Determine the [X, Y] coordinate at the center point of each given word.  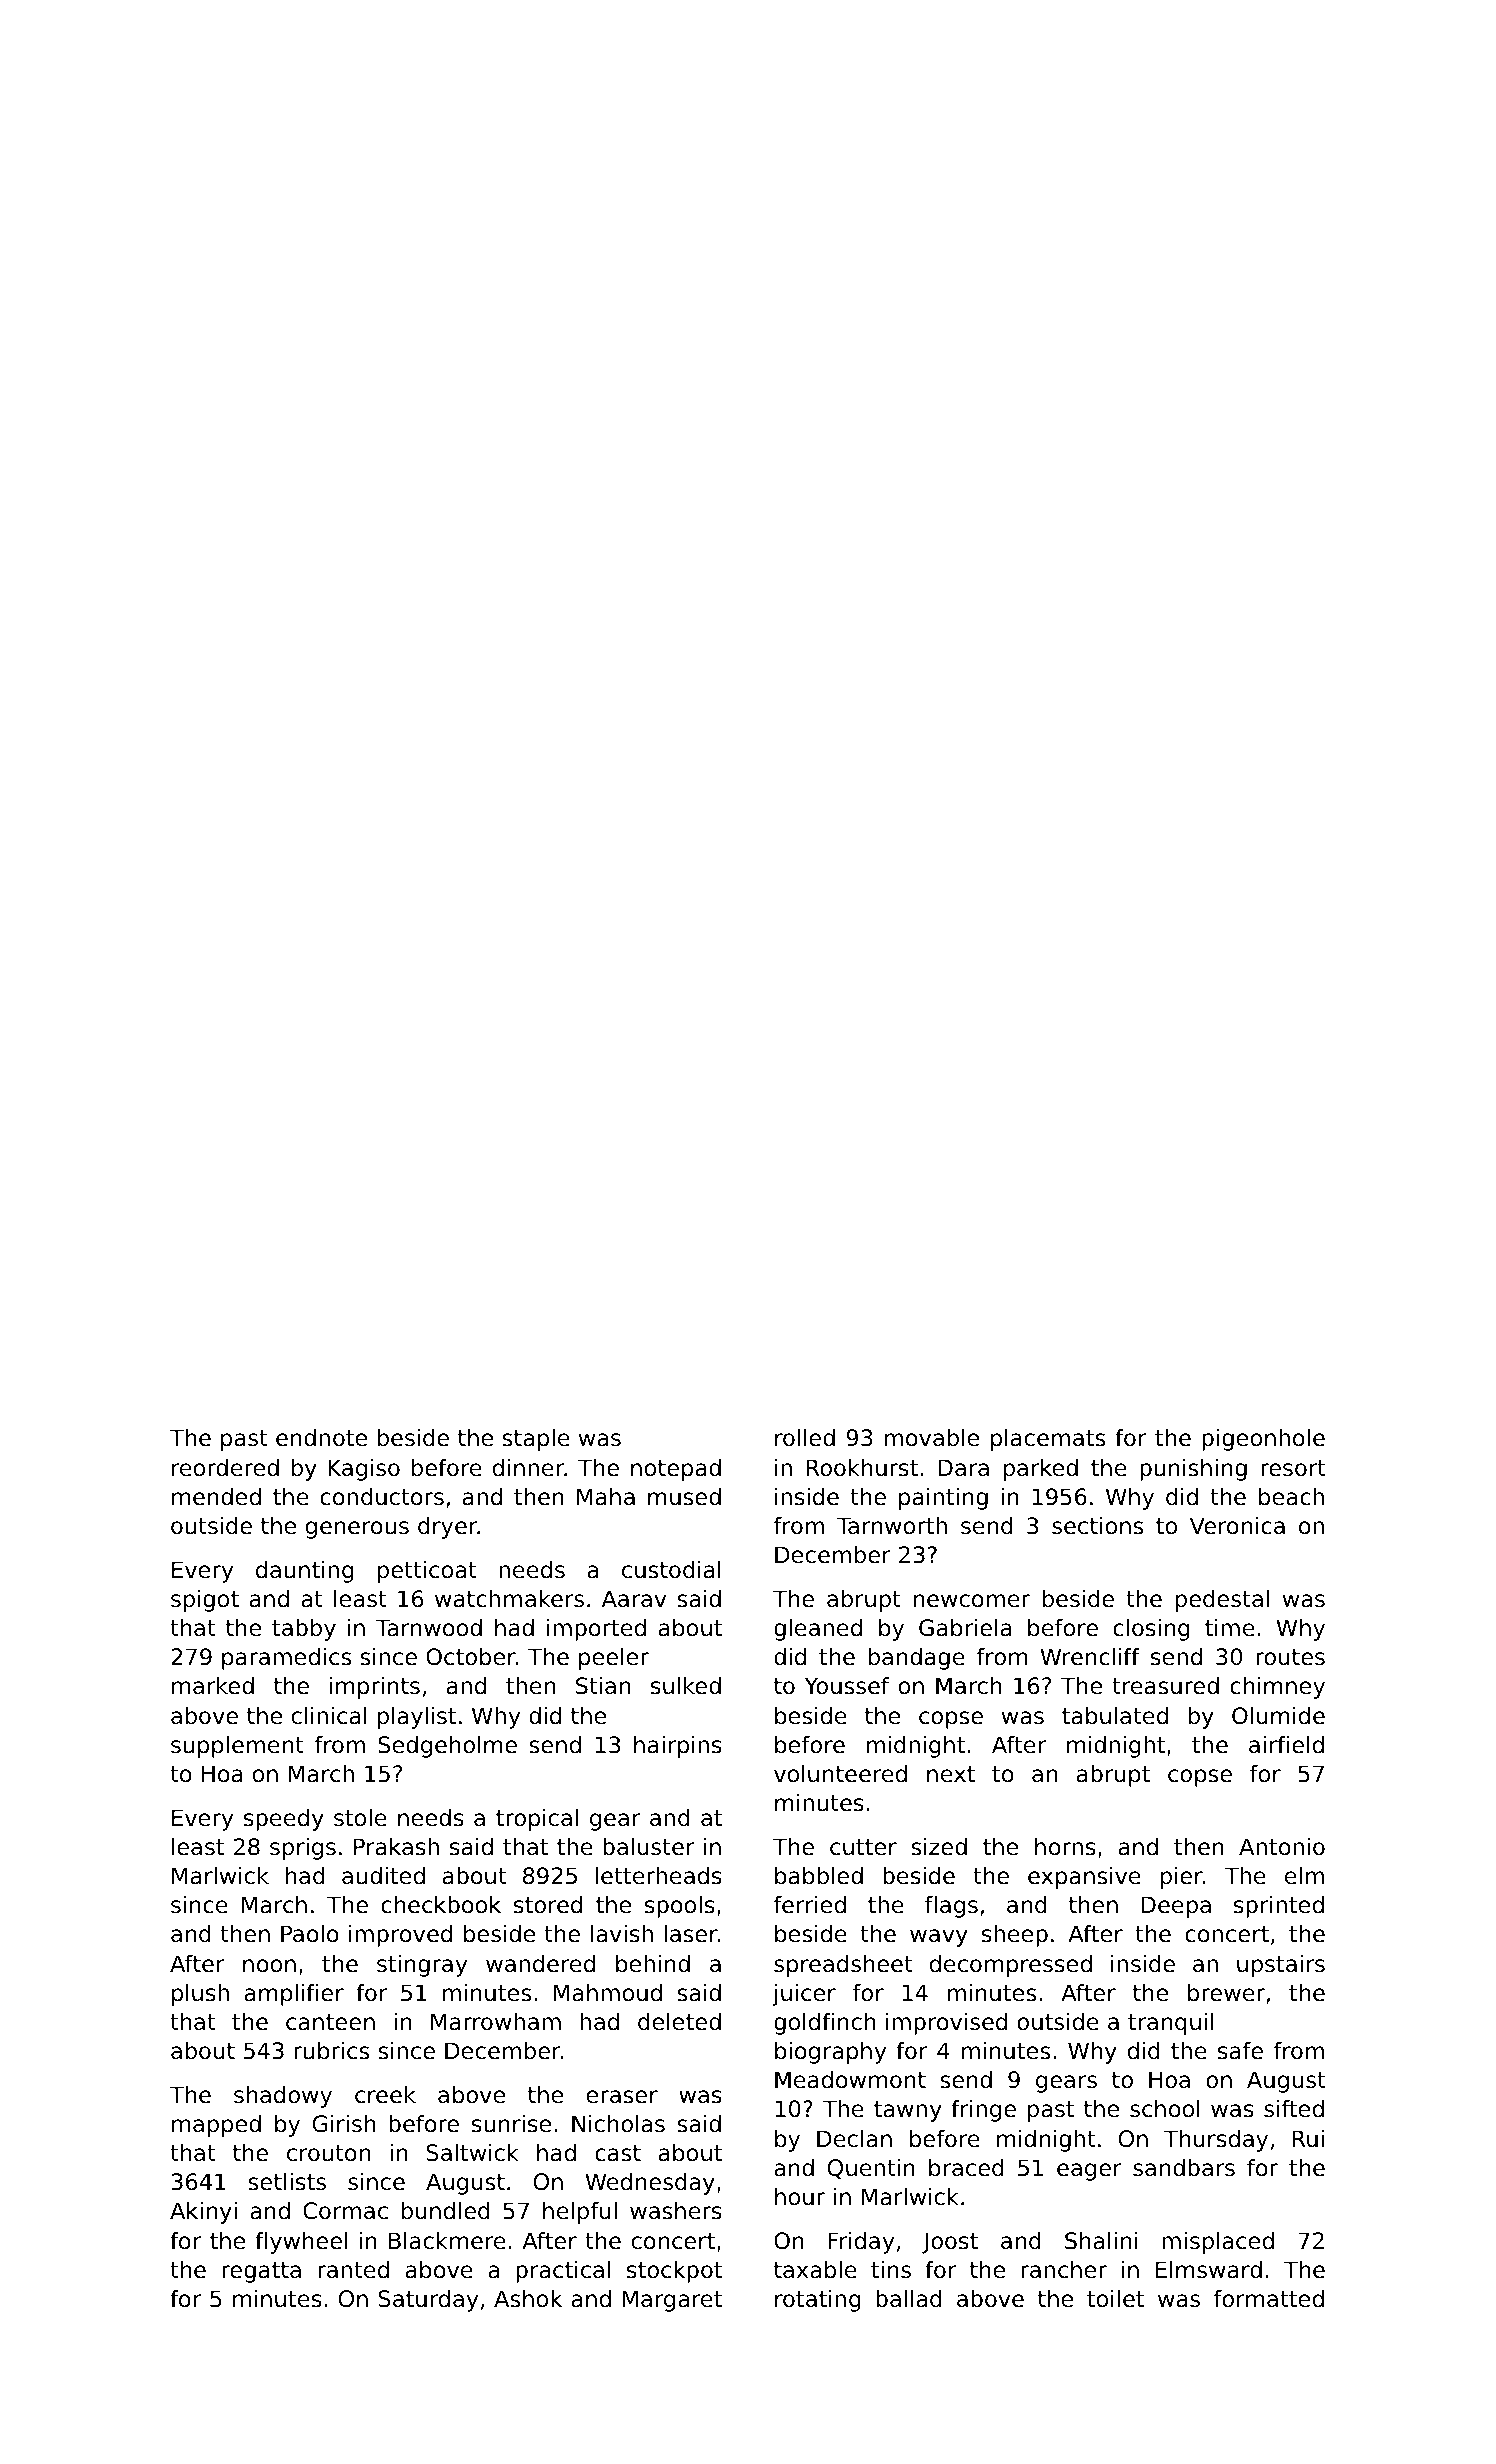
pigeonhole [1263, 1440]
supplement [237, 1747]
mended [216, 1497]
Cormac [345, 2211]
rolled [805, 1438]
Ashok [528, 2299]
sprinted [1279, 1907]
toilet [1115, 2299]
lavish [622, 1934]
